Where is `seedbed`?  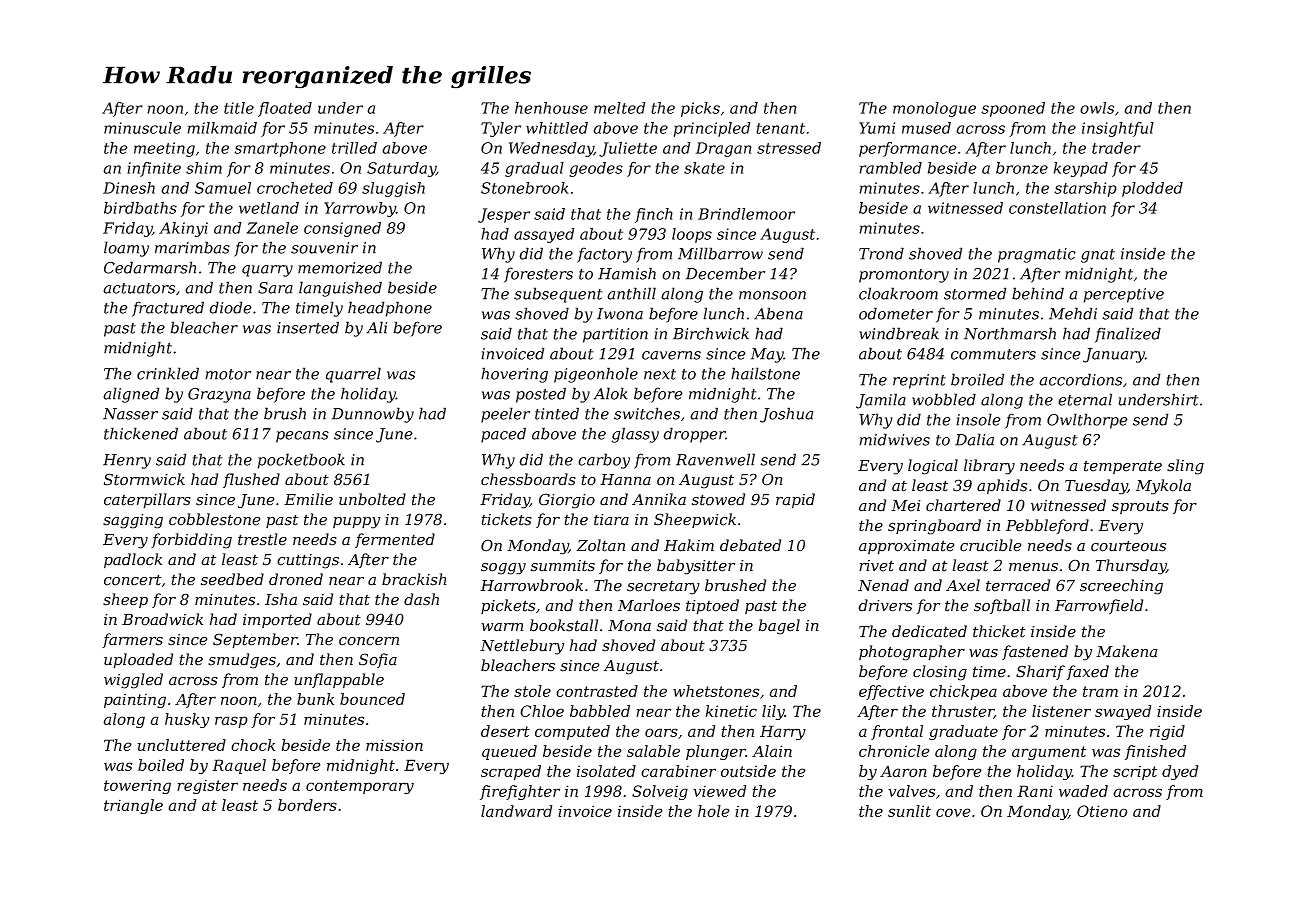 seedbed is located at coordinates (232, 579).
